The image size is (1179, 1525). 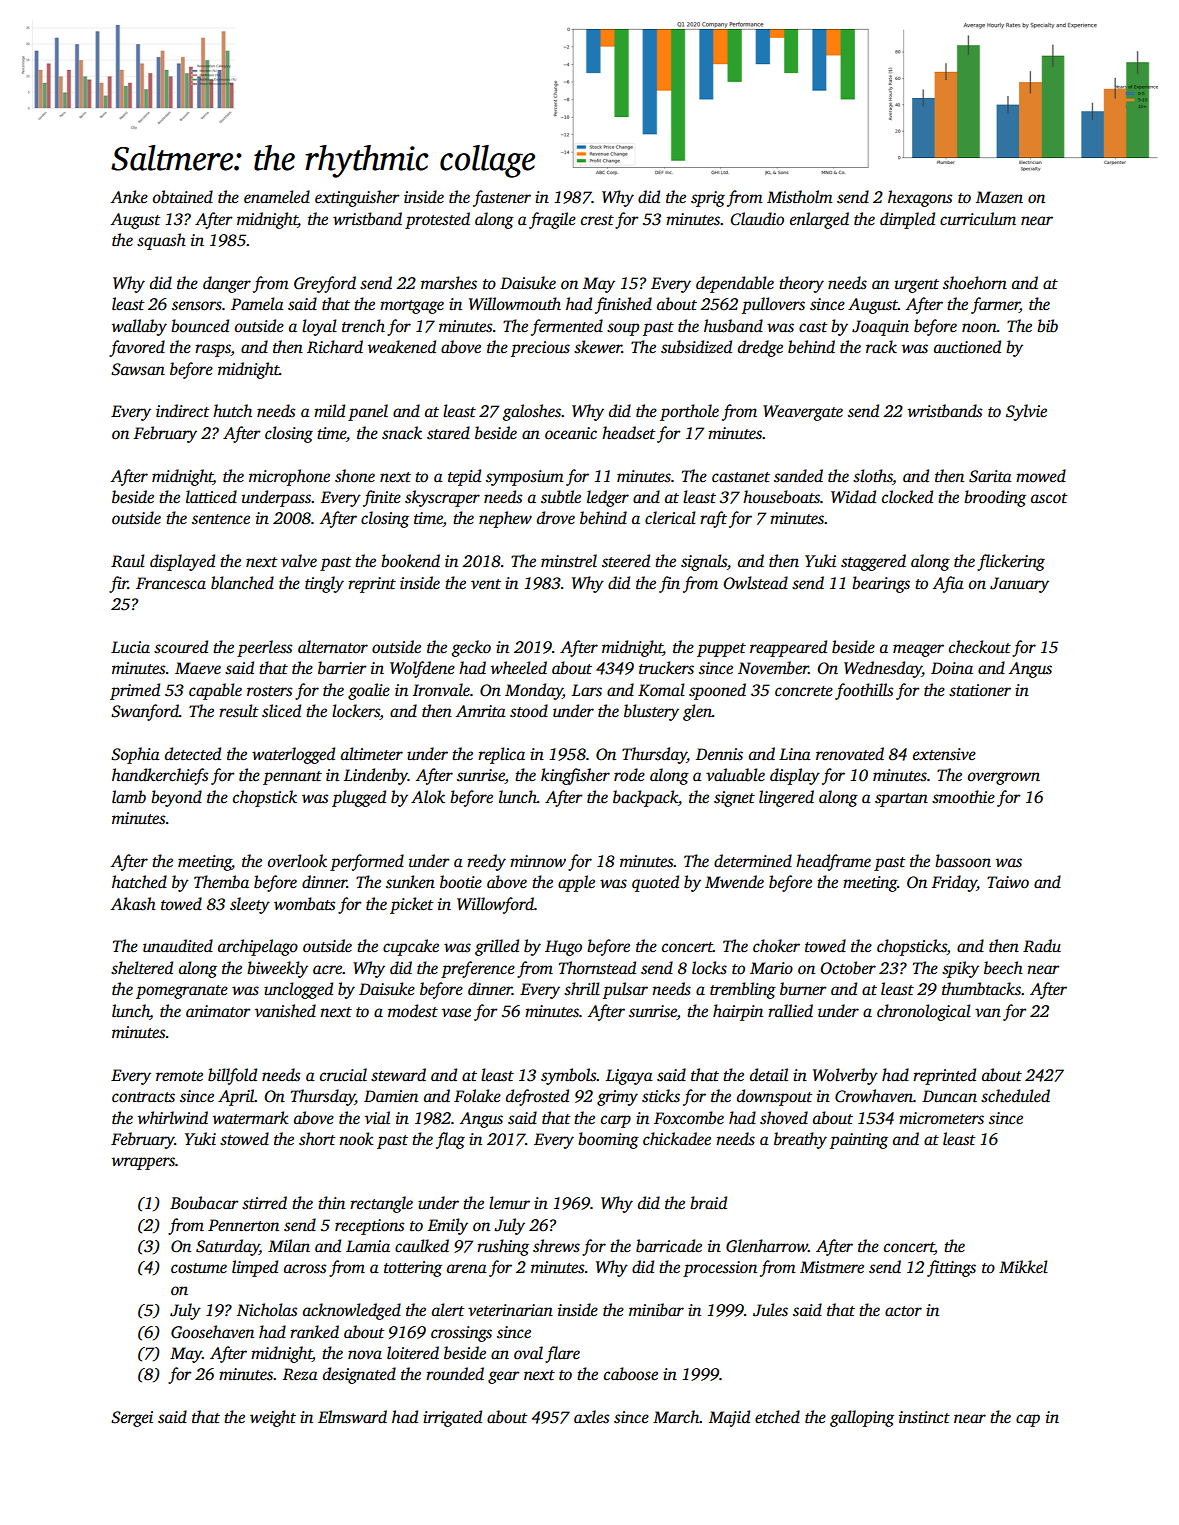 What do you see at coordinates (753, 861) in the screenshot?
I see `determined` at bounding box center [753, 861].
